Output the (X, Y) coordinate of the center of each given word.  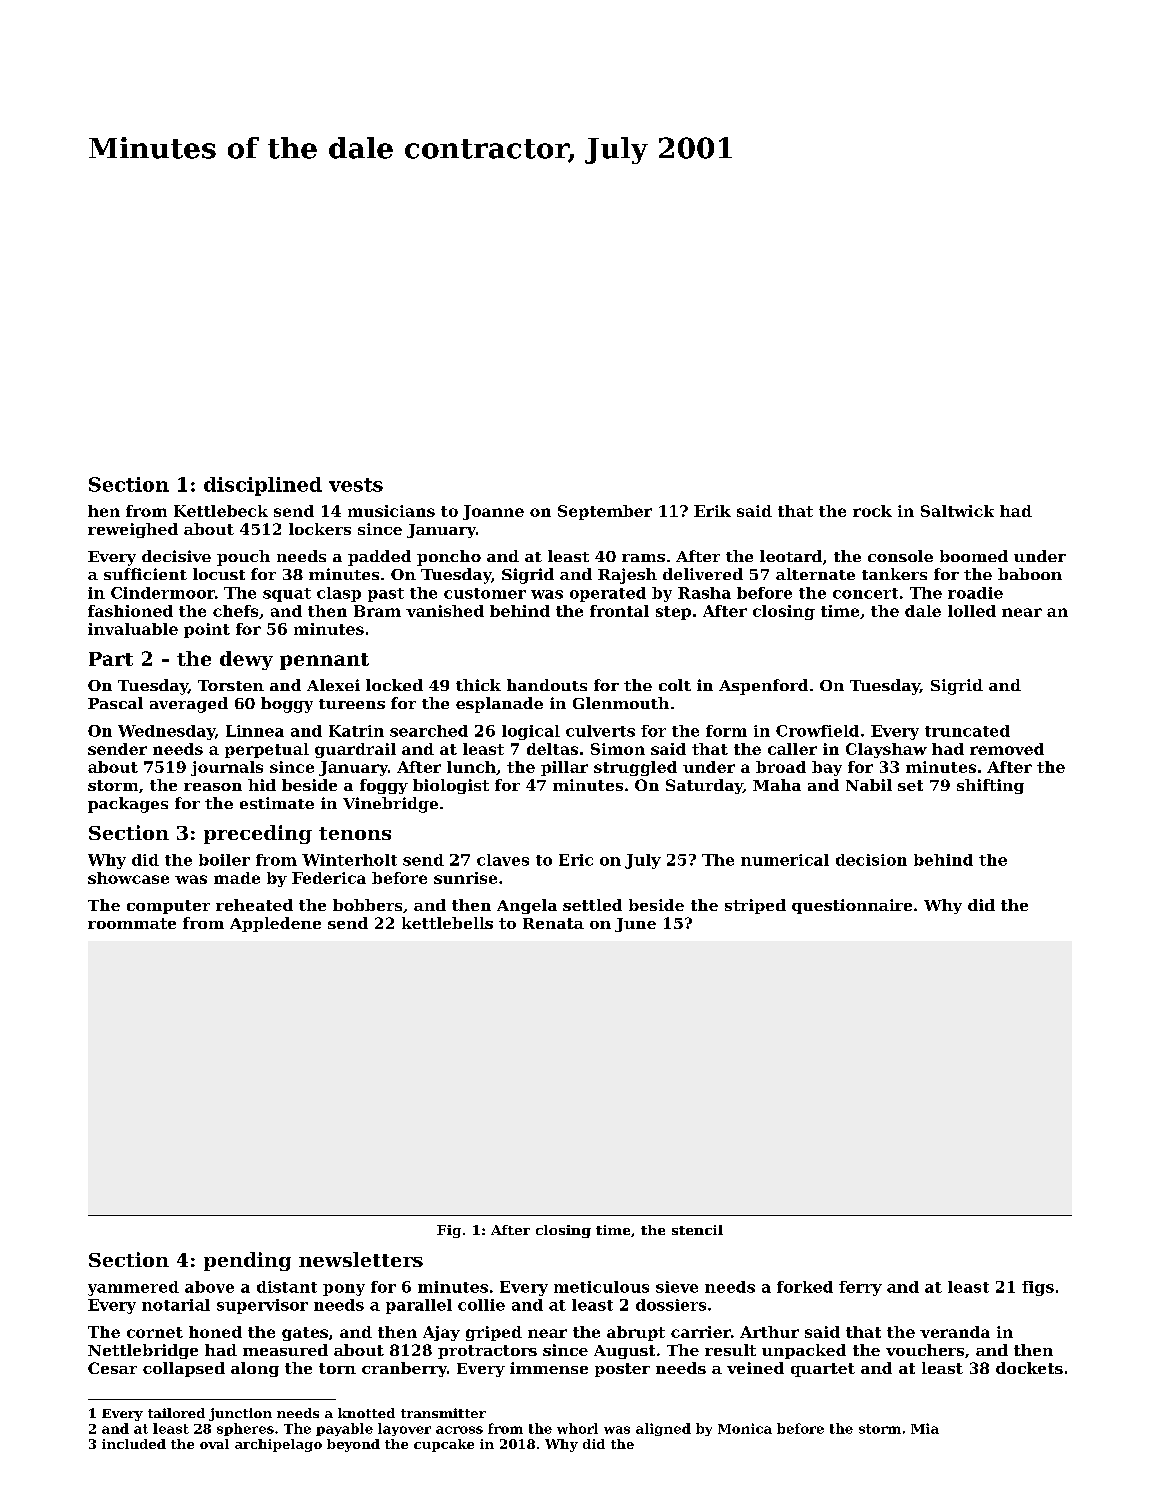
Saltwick (957, 511)
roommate (132, 923)
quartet (823, 1370)
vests (356, 485)
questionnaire (852, 906)
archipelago (278, 1445)
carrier (701, 1332)
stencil (697, 1230)
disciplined (263, 486)
